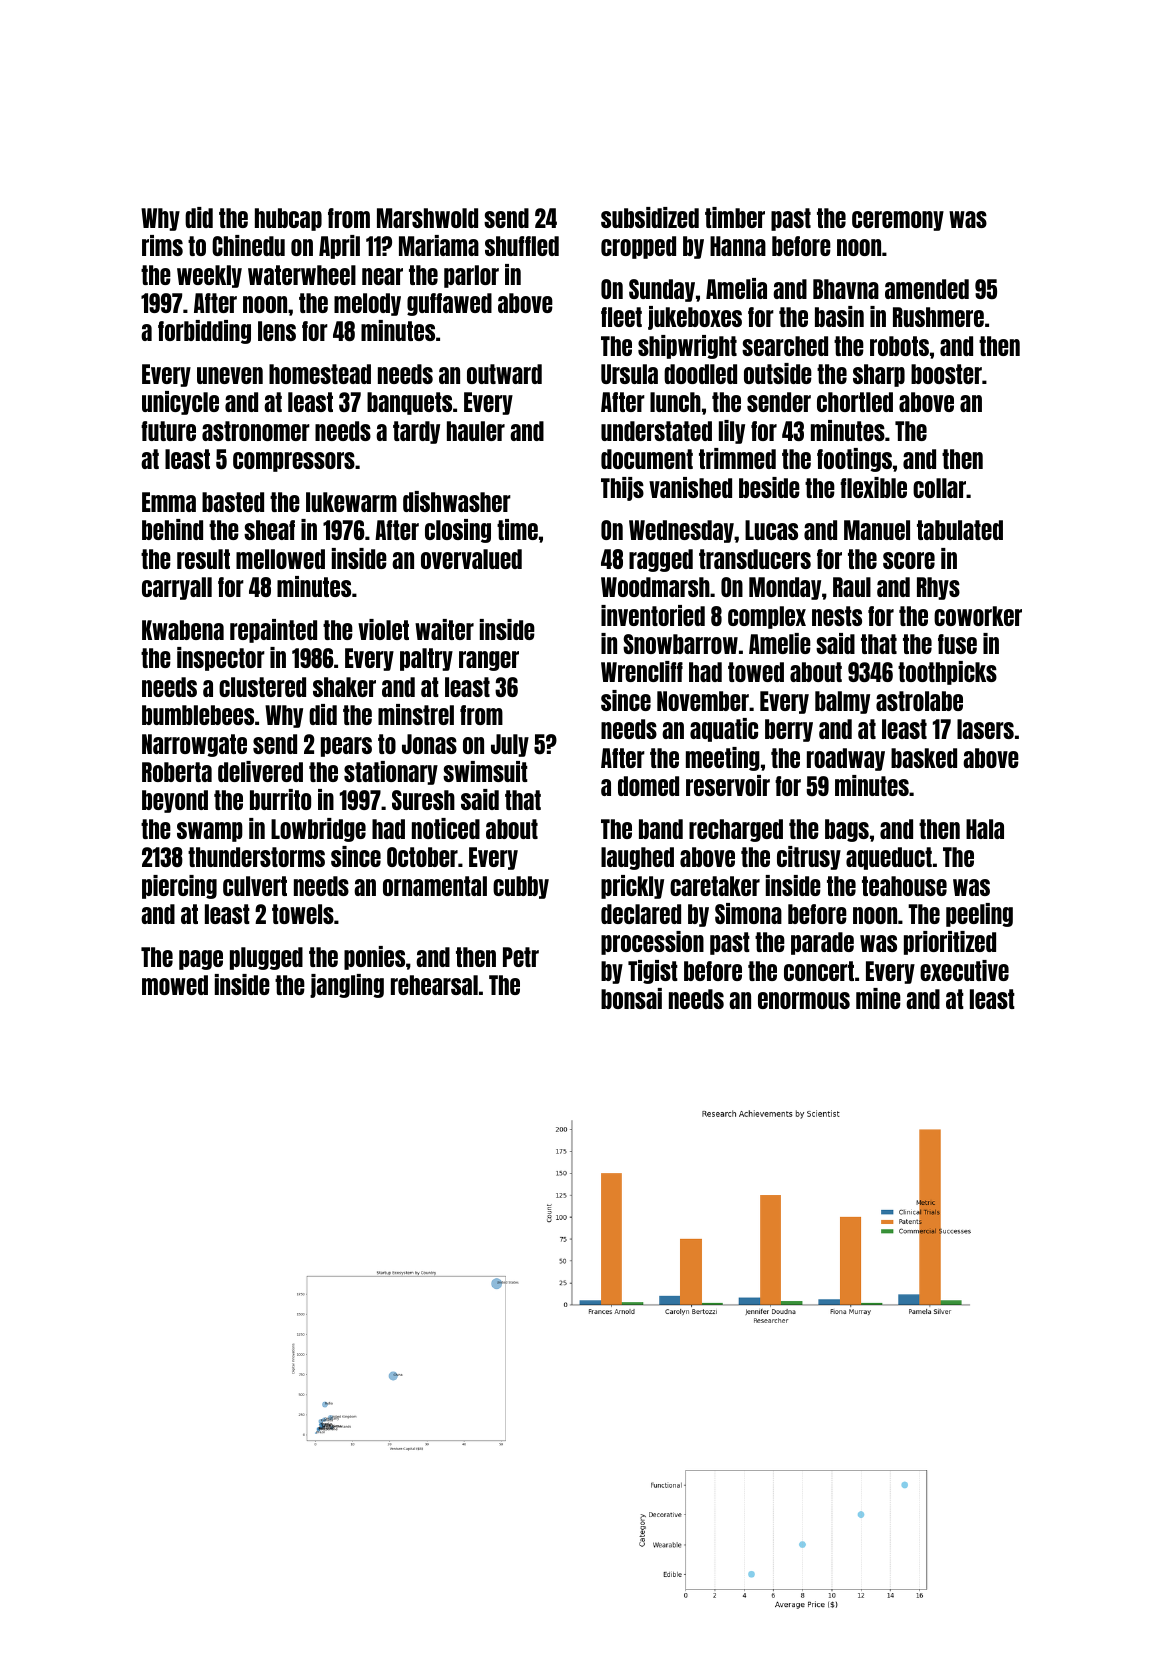  I want to click on cubby, so click(521, 887).
